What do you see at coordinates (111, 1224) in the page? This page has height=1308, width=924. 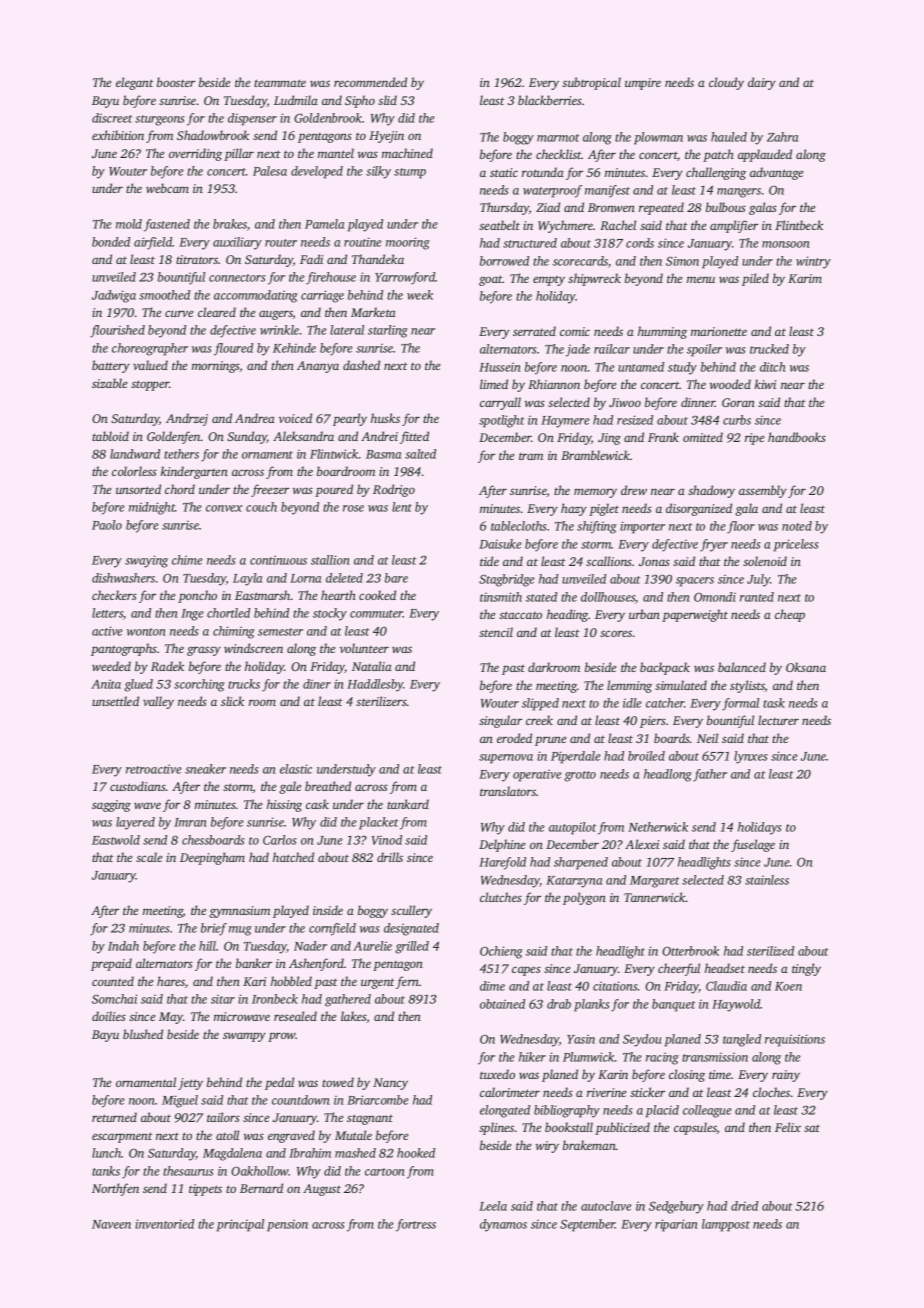 I see `Naveen` at bounding box center [111, 1224].
